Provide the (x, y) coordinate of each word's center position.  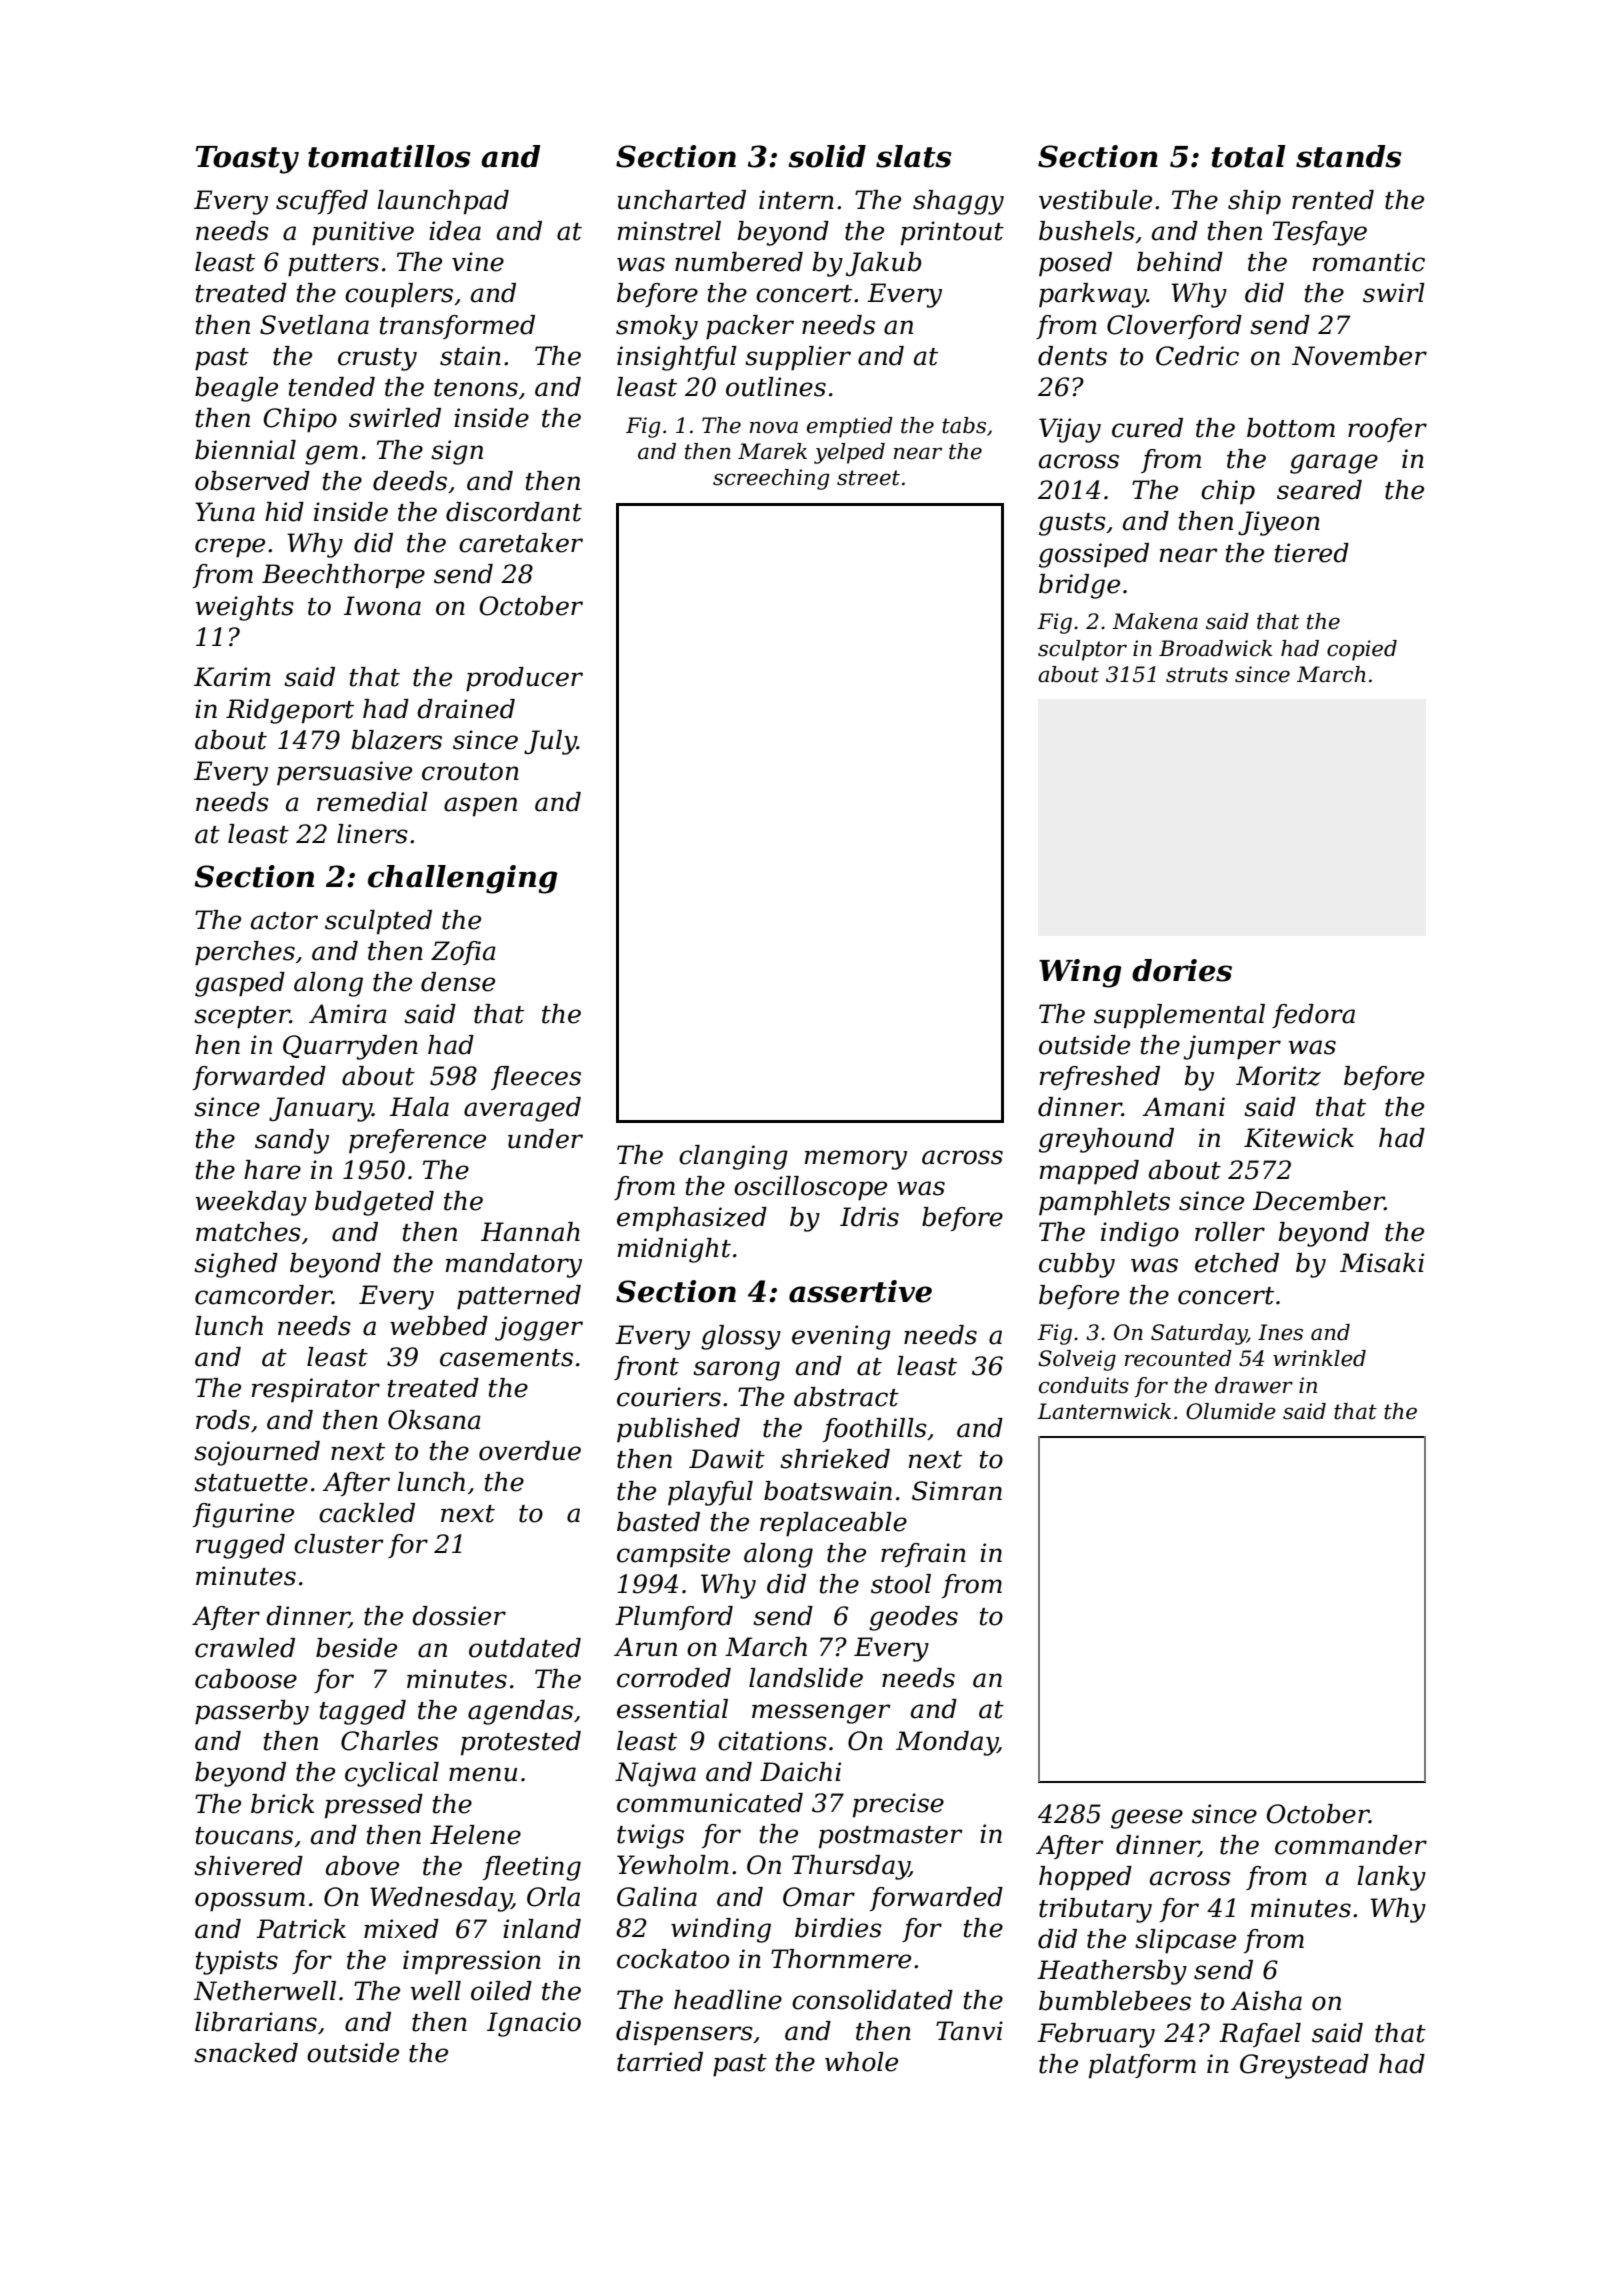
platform (1142, 2066)
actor (284, 921)
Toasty (247, 160)
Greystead (1304, 2066)
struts (1197, 675)
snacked (246, 2053)
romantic (1369, 262)
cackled (367, 1513)
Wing (1080, 973)
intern (796, 200)
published (678, 1430)
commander (1351, 1845)
